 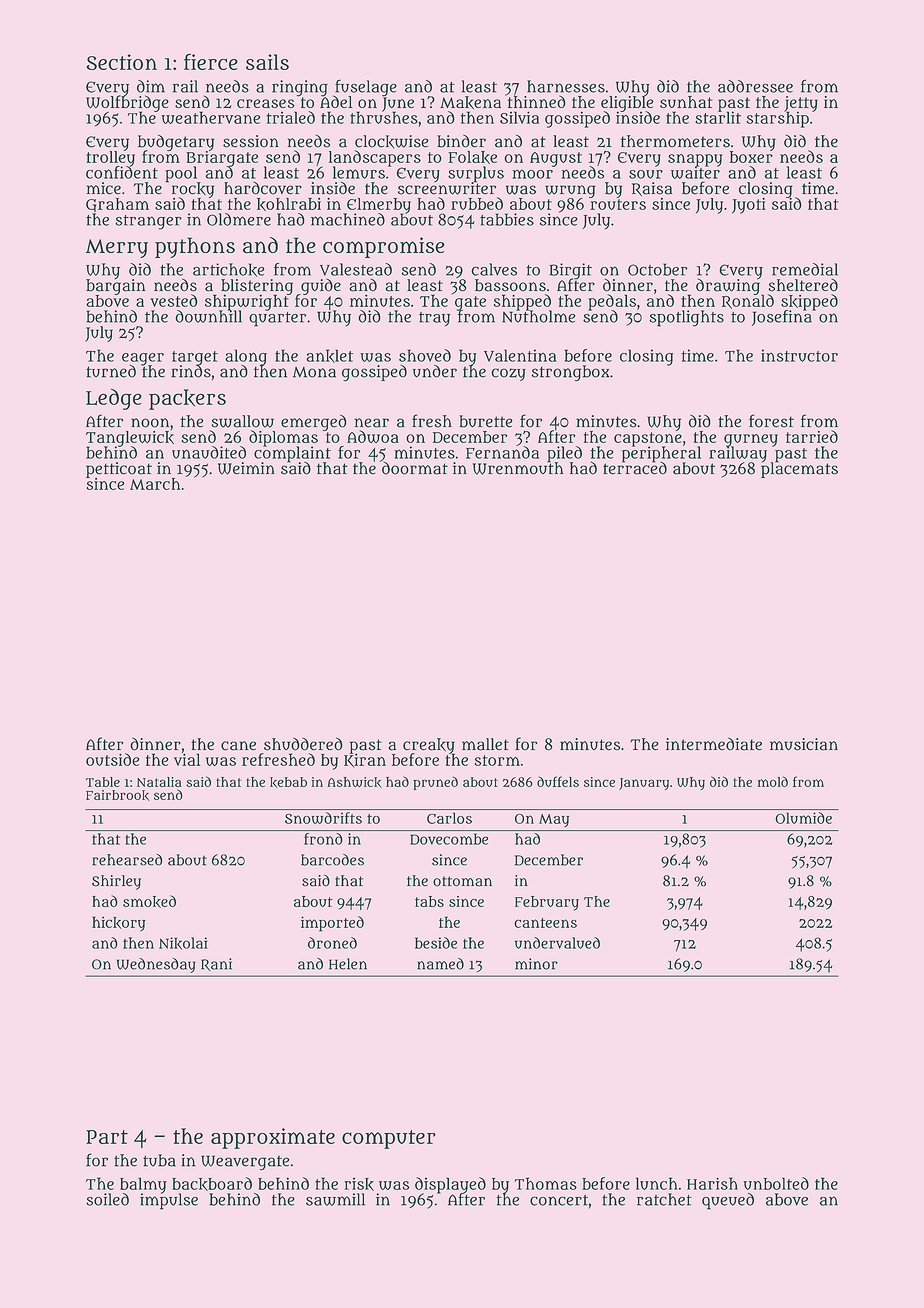 I want to click on doormat, so click(x=415, y=468).
